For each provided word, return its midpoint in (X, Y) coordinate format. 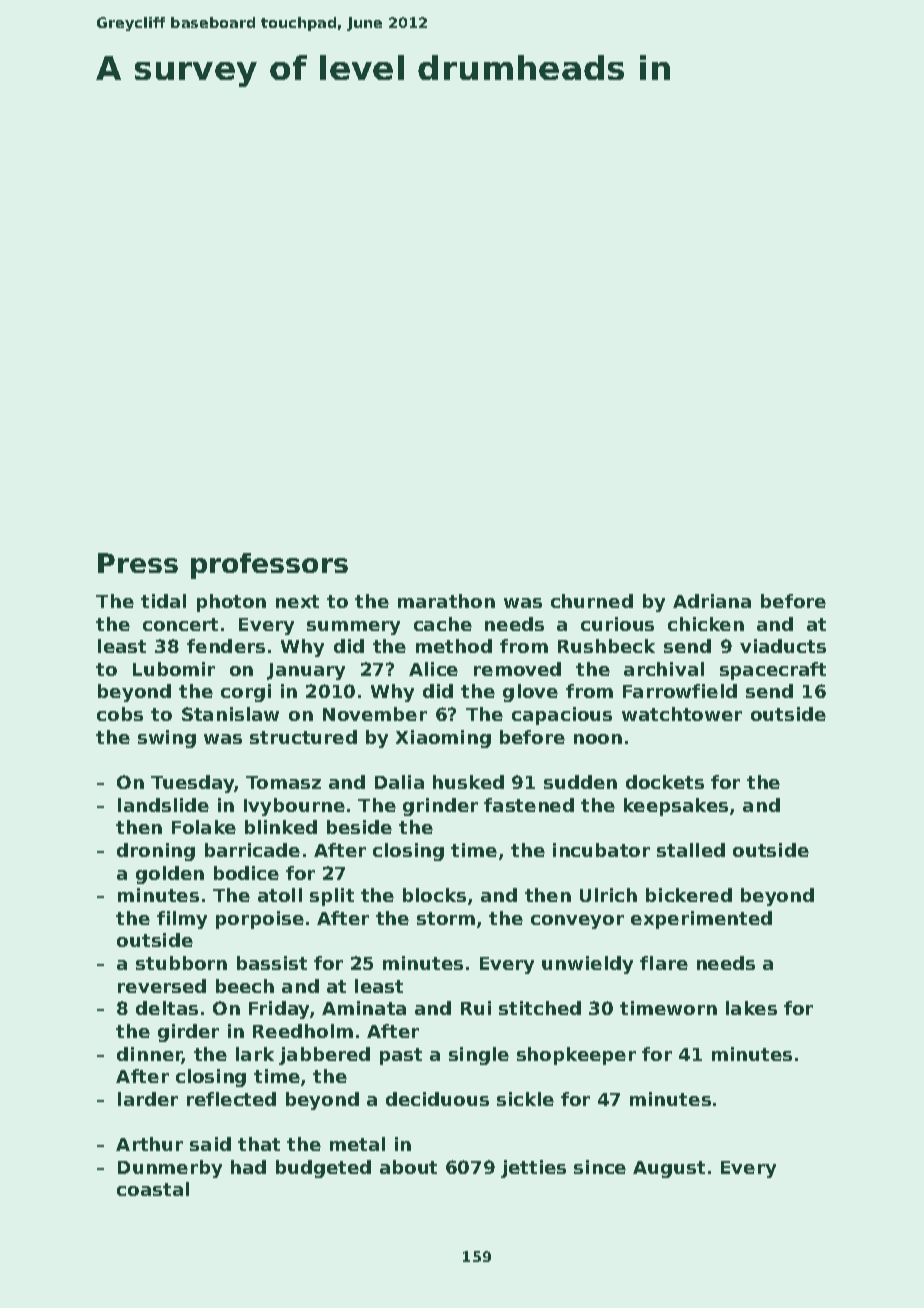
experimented (701, 920)
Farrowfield (680, 691)
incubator (601, 850)
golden (170, 875)
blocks (434, 895)
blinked (281, 827)
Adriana (712, 601)
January (306, 671)
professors (269, 566)
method (454, 646)
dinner (150, 1055)
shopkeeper (576, 1056)
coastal (153, 1189)
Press (138, 563)
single (479, 1056)
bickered (689, 895)
